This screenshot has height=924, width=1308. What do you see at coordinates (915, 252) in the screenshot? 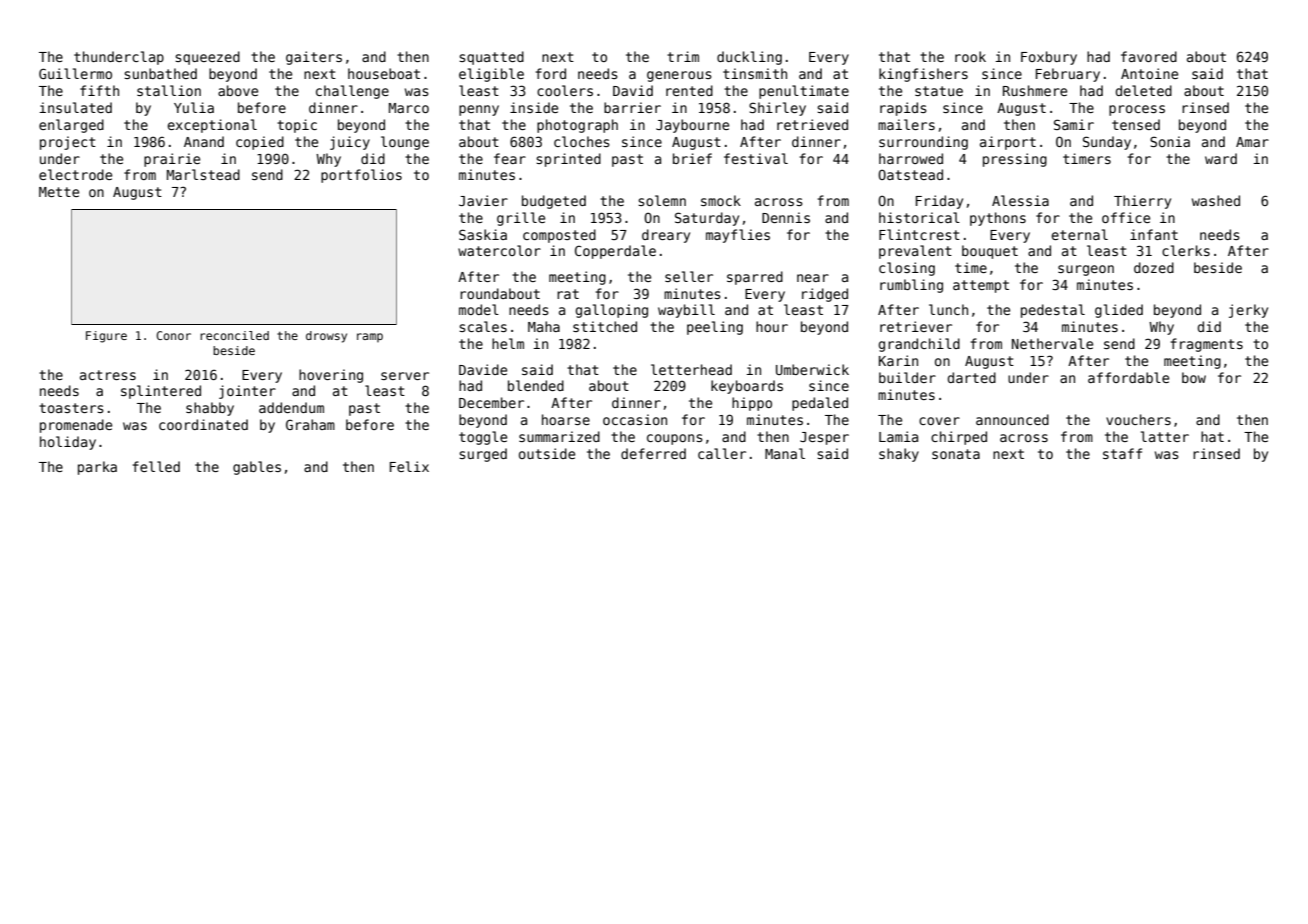
I see `prevalent` at bounding box center [915, 252].
